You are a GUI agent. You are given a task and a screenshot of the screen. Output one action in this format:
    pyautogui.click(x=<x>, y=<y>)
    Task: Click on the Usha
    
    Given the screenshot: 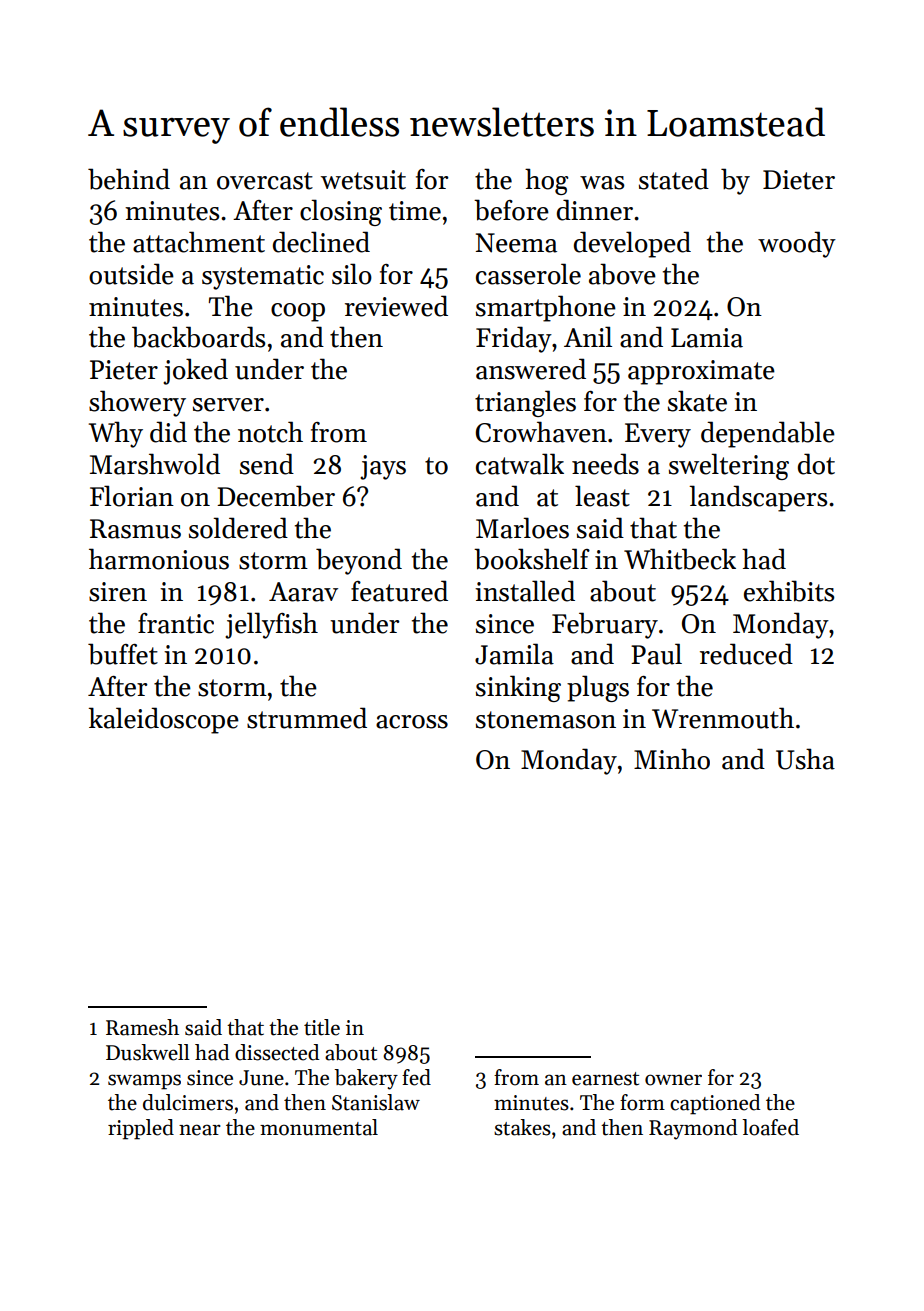 What is the action you would take?
    pyautogui.click(x=805, y=759)
